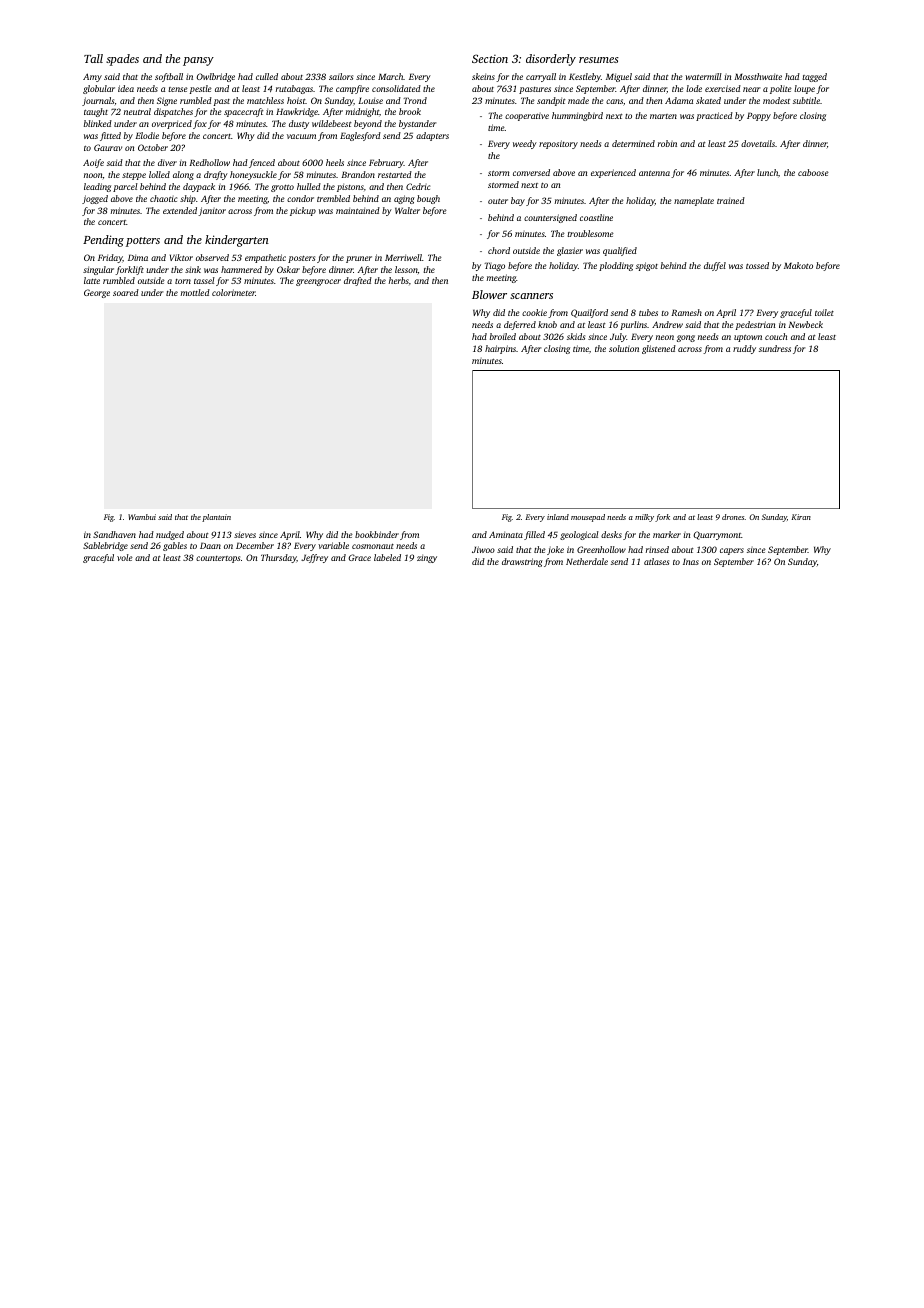  Describe the element at coordinates (775, 348) in the screenshot. I see `sundress` at that location.
